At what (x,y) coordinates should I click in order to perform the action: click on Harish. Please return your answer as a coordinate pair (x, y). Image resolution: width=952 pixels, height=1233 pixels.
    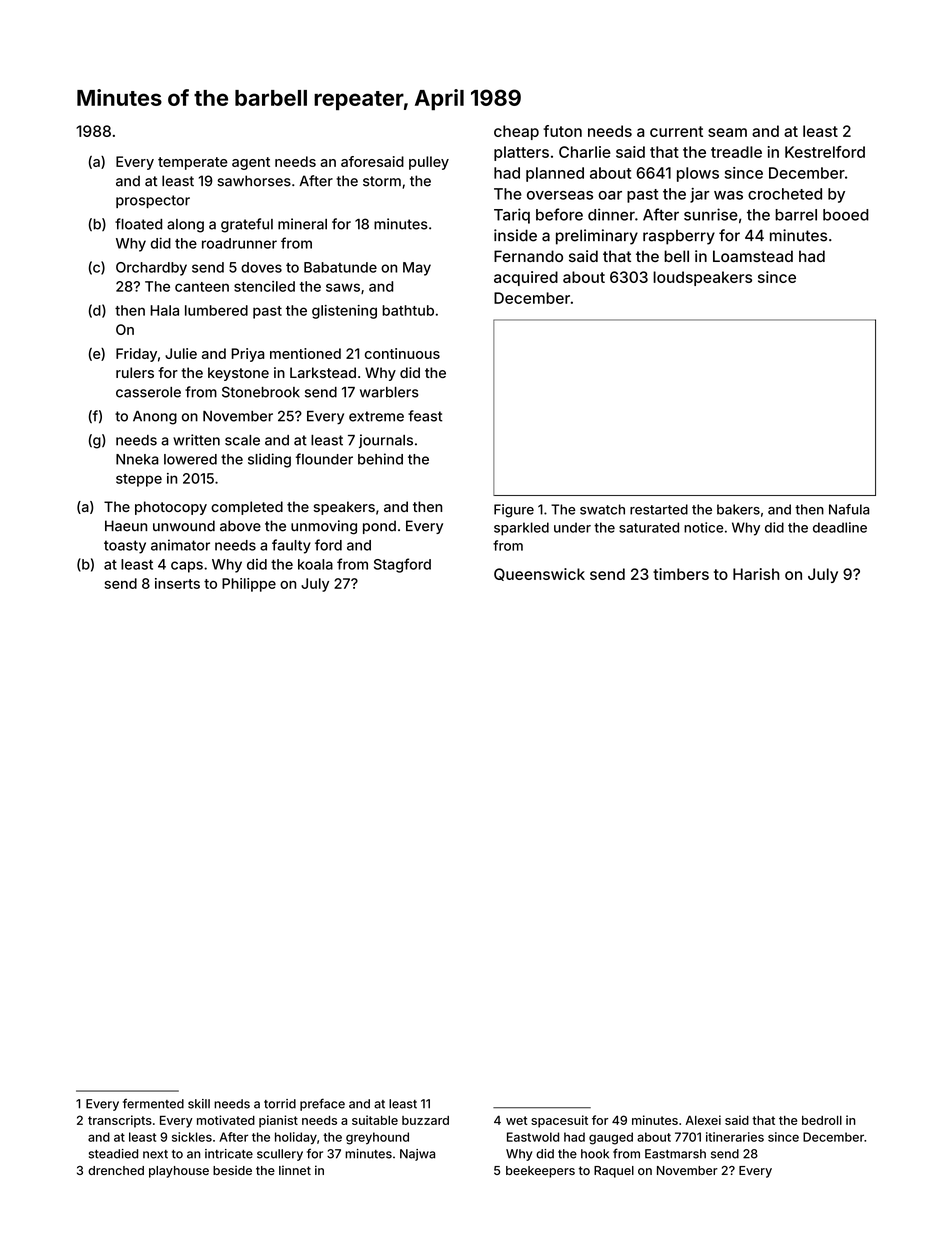
    Looking at the image, I should click on (756, 574).
